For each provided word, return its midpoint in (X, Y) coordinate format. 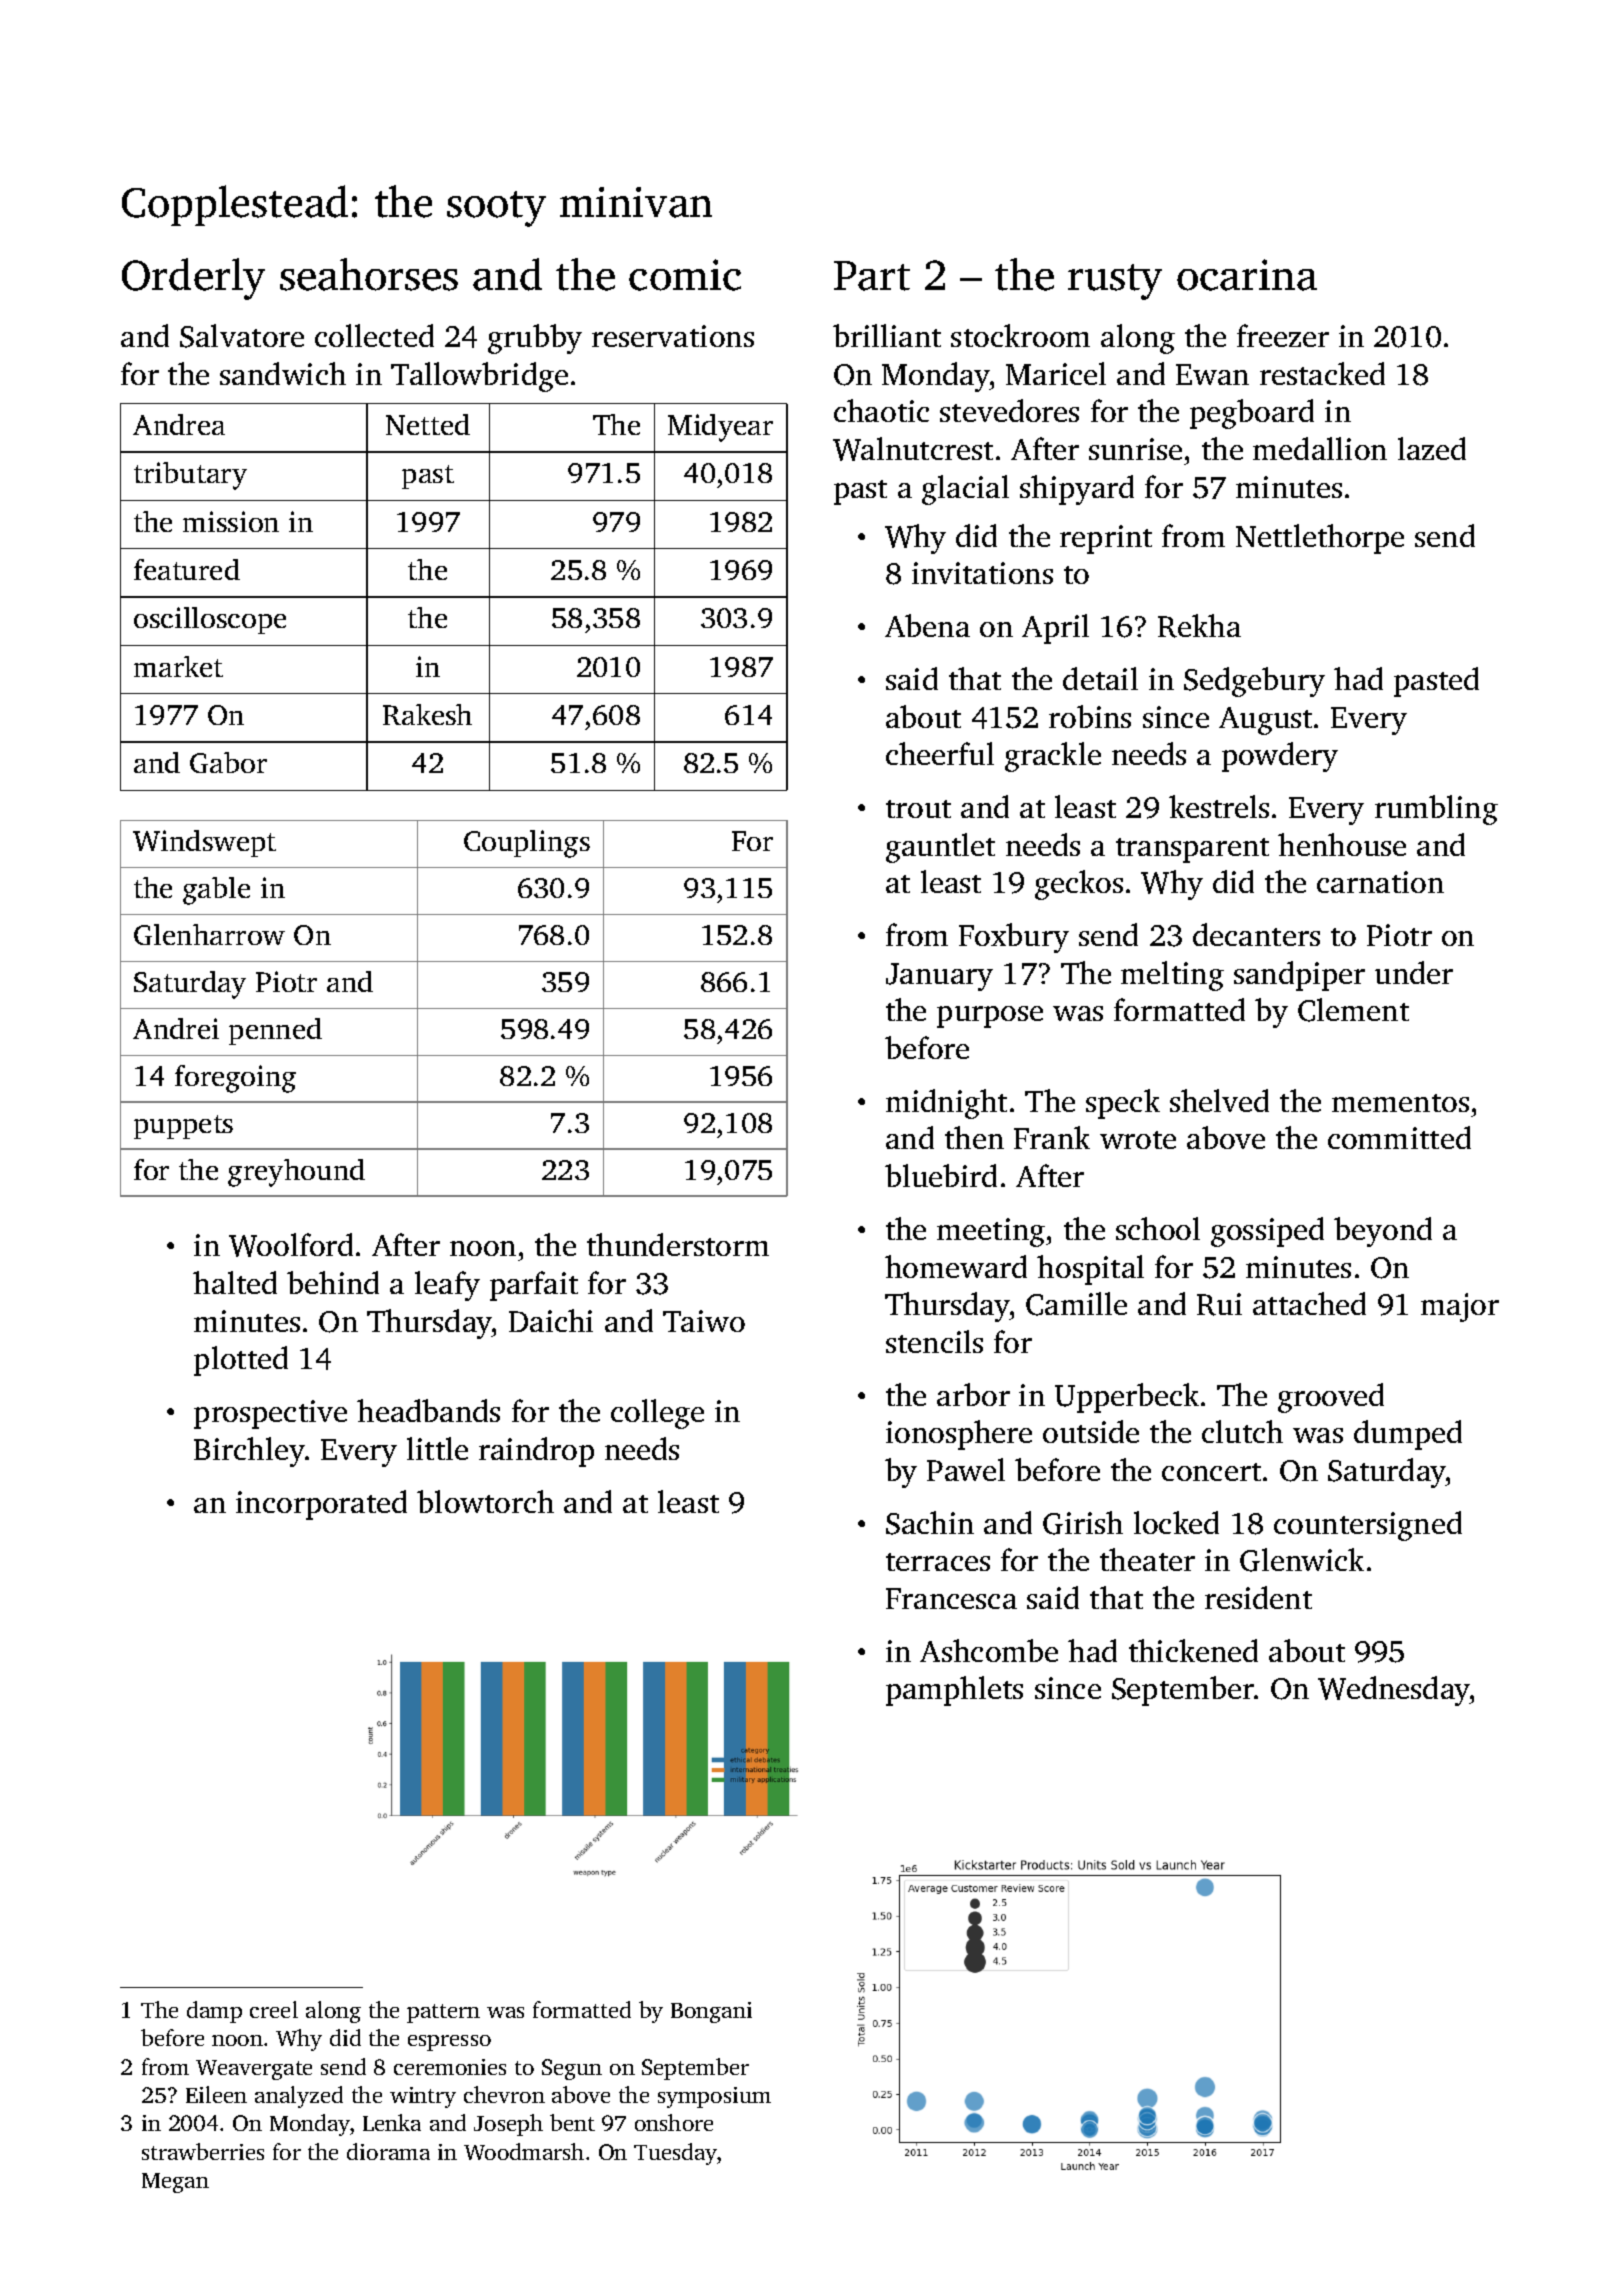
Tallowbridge (479, 377)
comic (685, 275)
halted (235, 1282)
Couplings (527, 844)
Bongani (711, 2012)
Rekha (1199, 626)
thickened (1193, 1650)
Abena (927, 625)
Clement (1353, 1010)
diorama (388, 2151)
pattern (443, 2013)
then (974, 1137)
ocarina (1247, 275)
